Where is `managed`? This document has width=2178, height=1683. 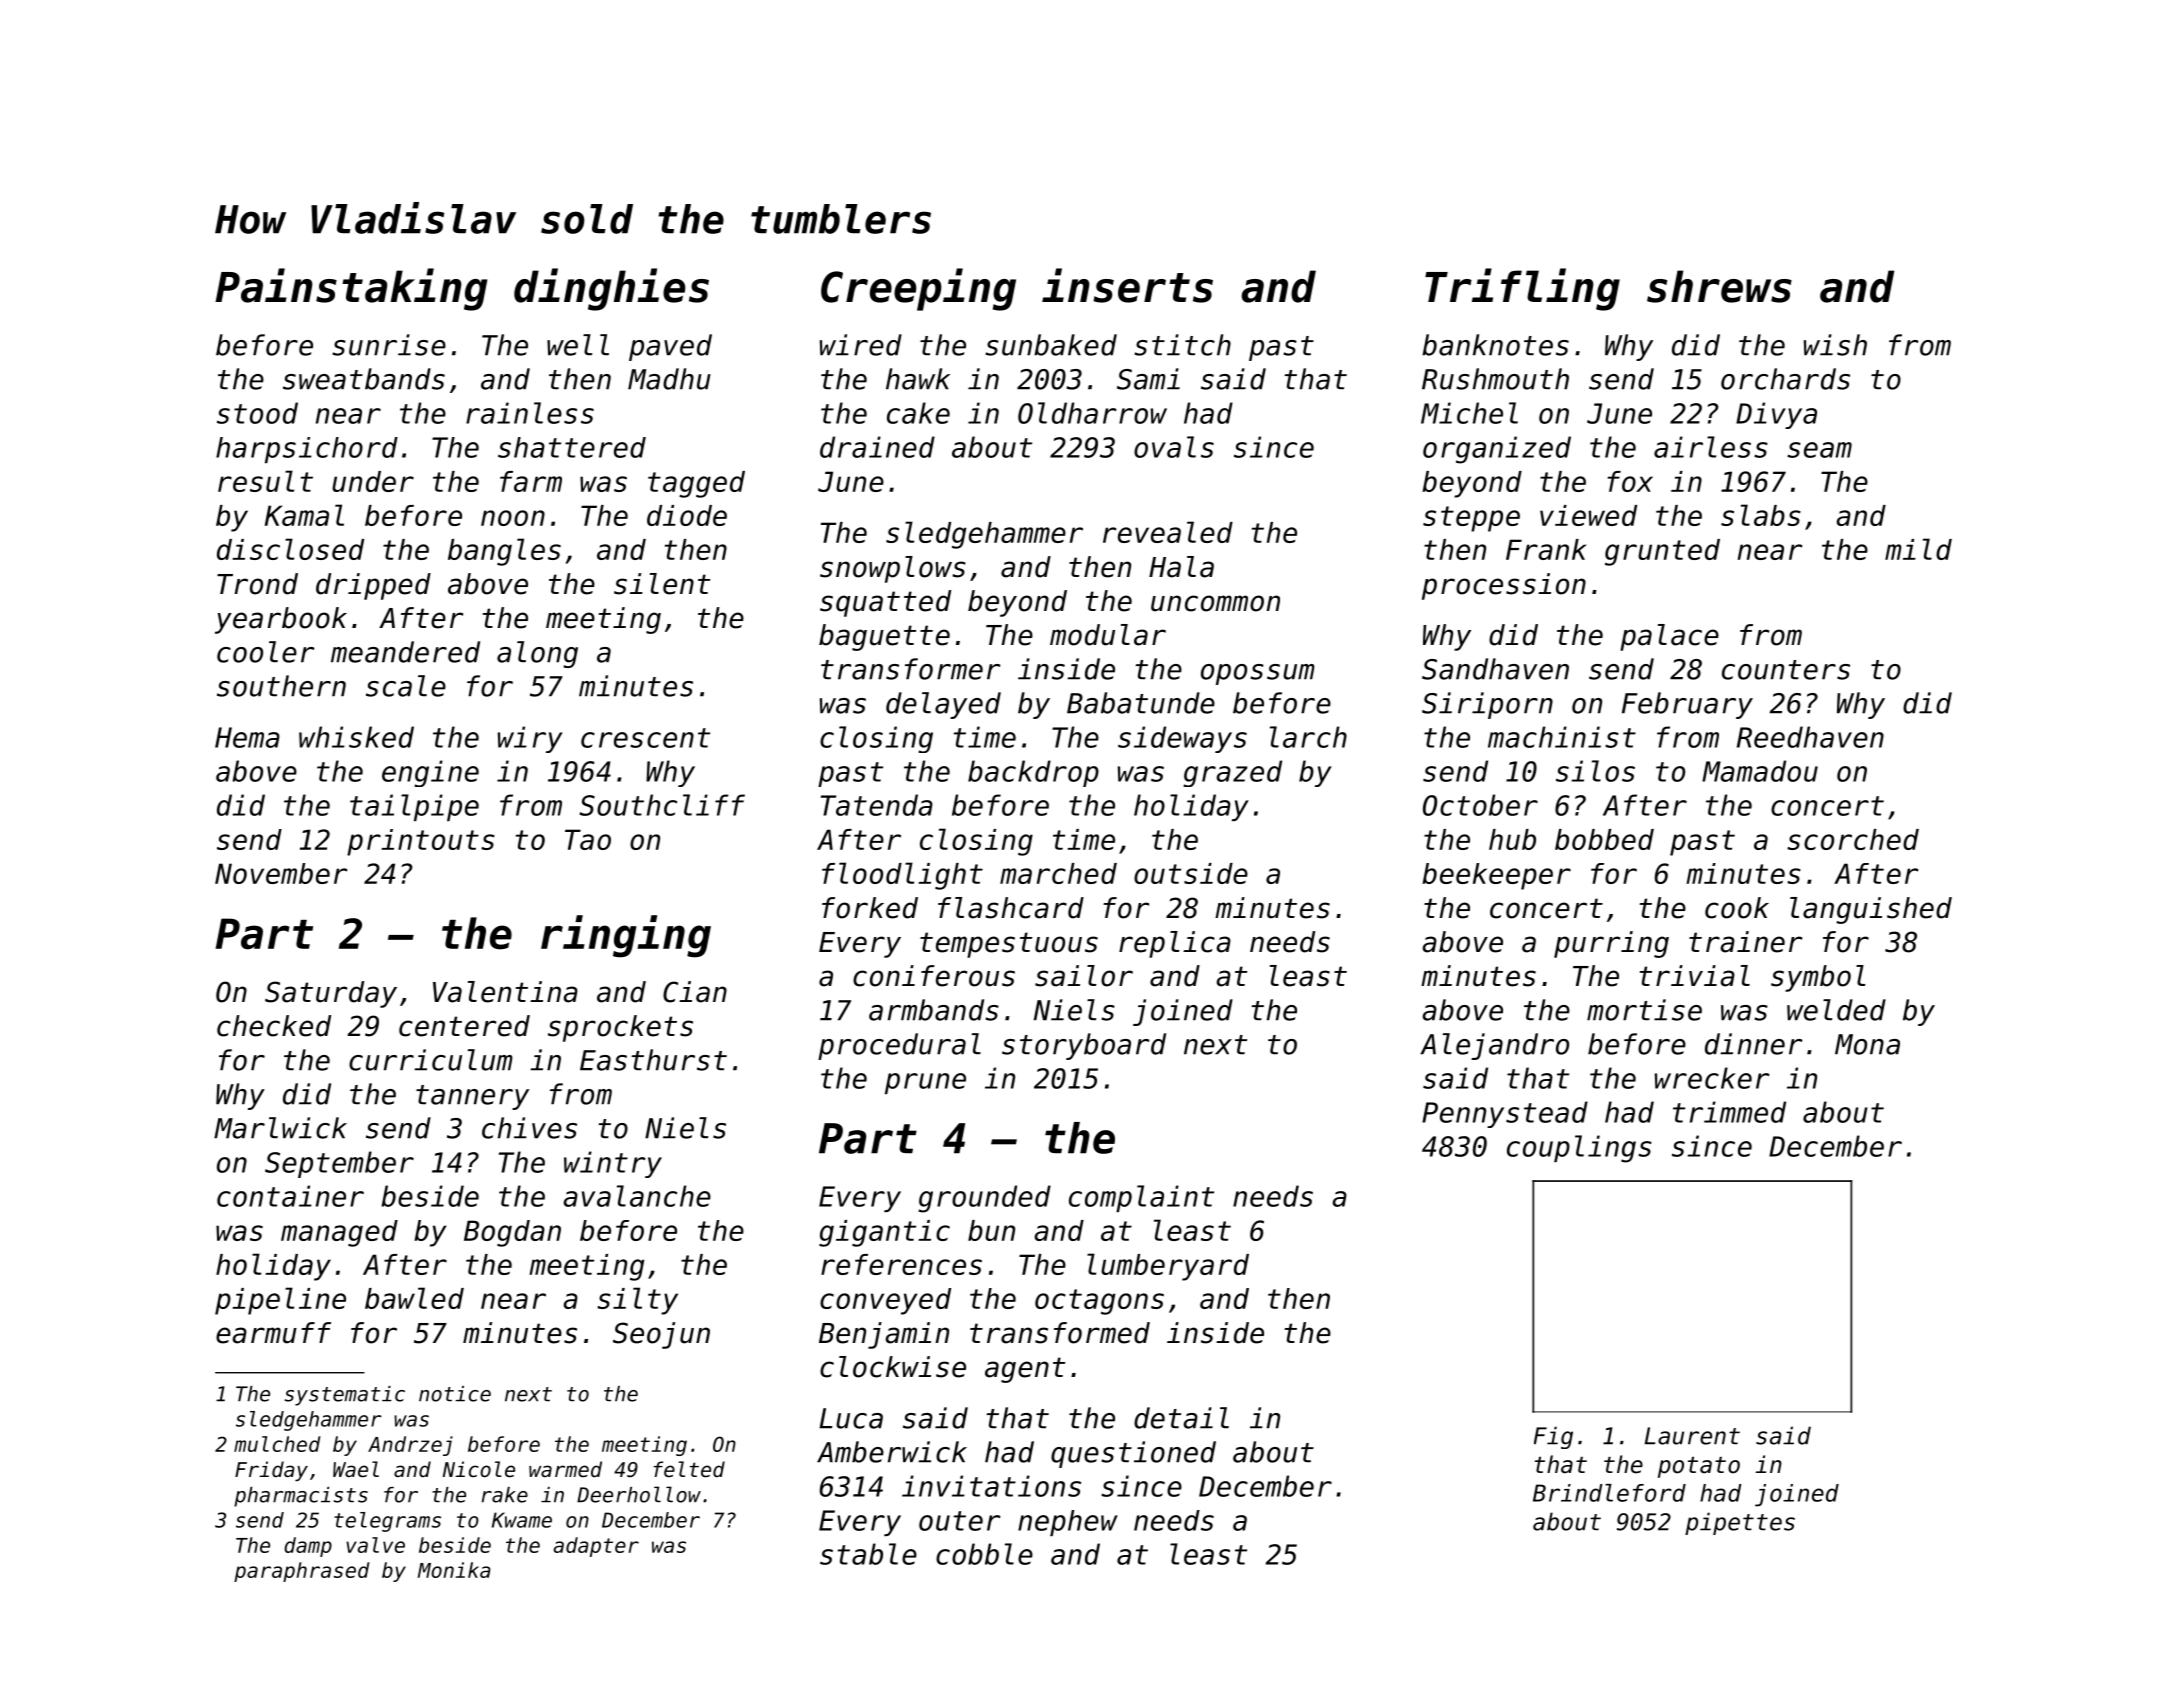 managed is located at coordinates (339, 1233).
